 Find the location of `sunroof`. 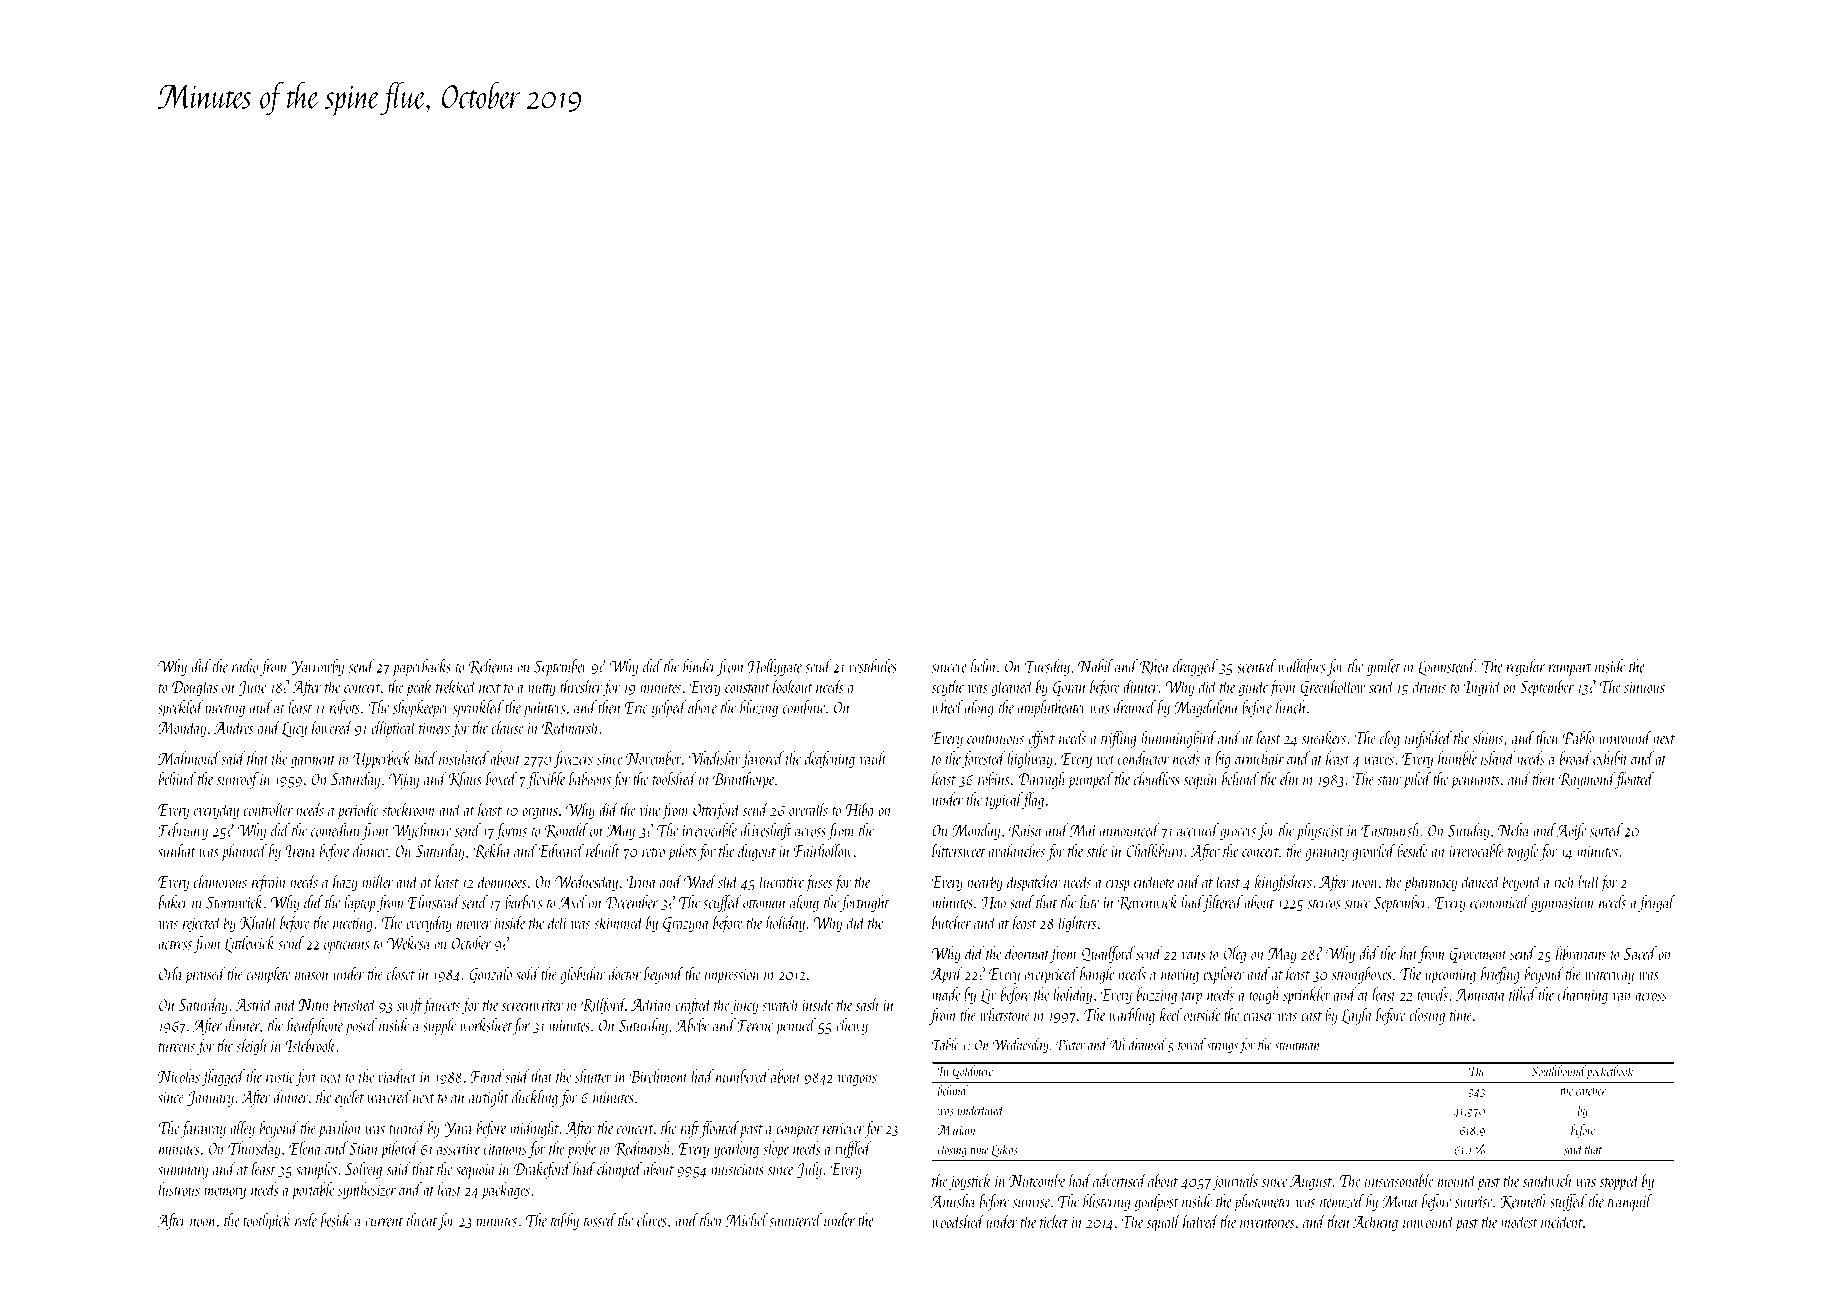

sunroof is located at coordinates (238, 780).
